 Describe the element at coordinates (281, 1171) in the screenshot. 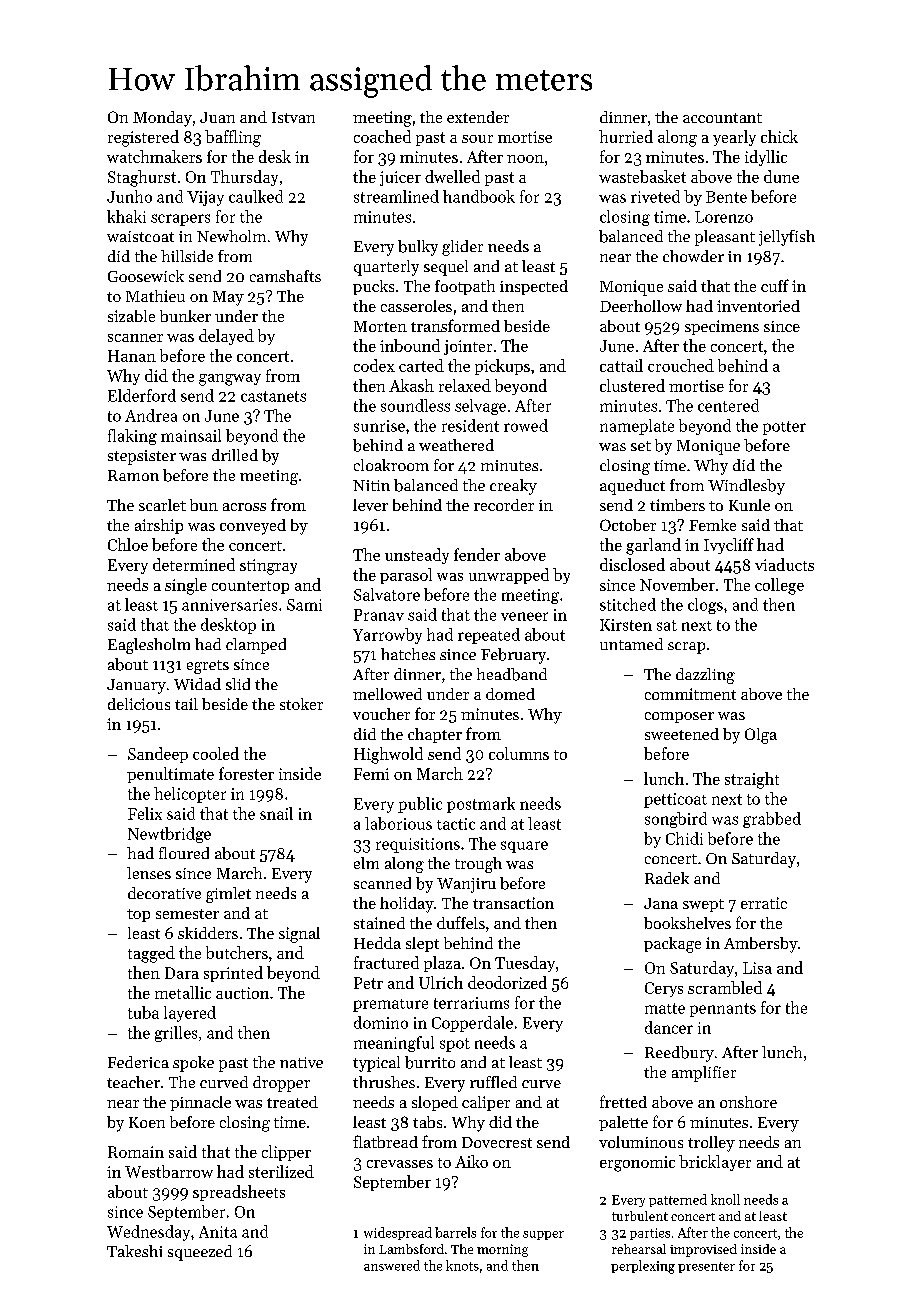

I see `sterilized` at that location.
